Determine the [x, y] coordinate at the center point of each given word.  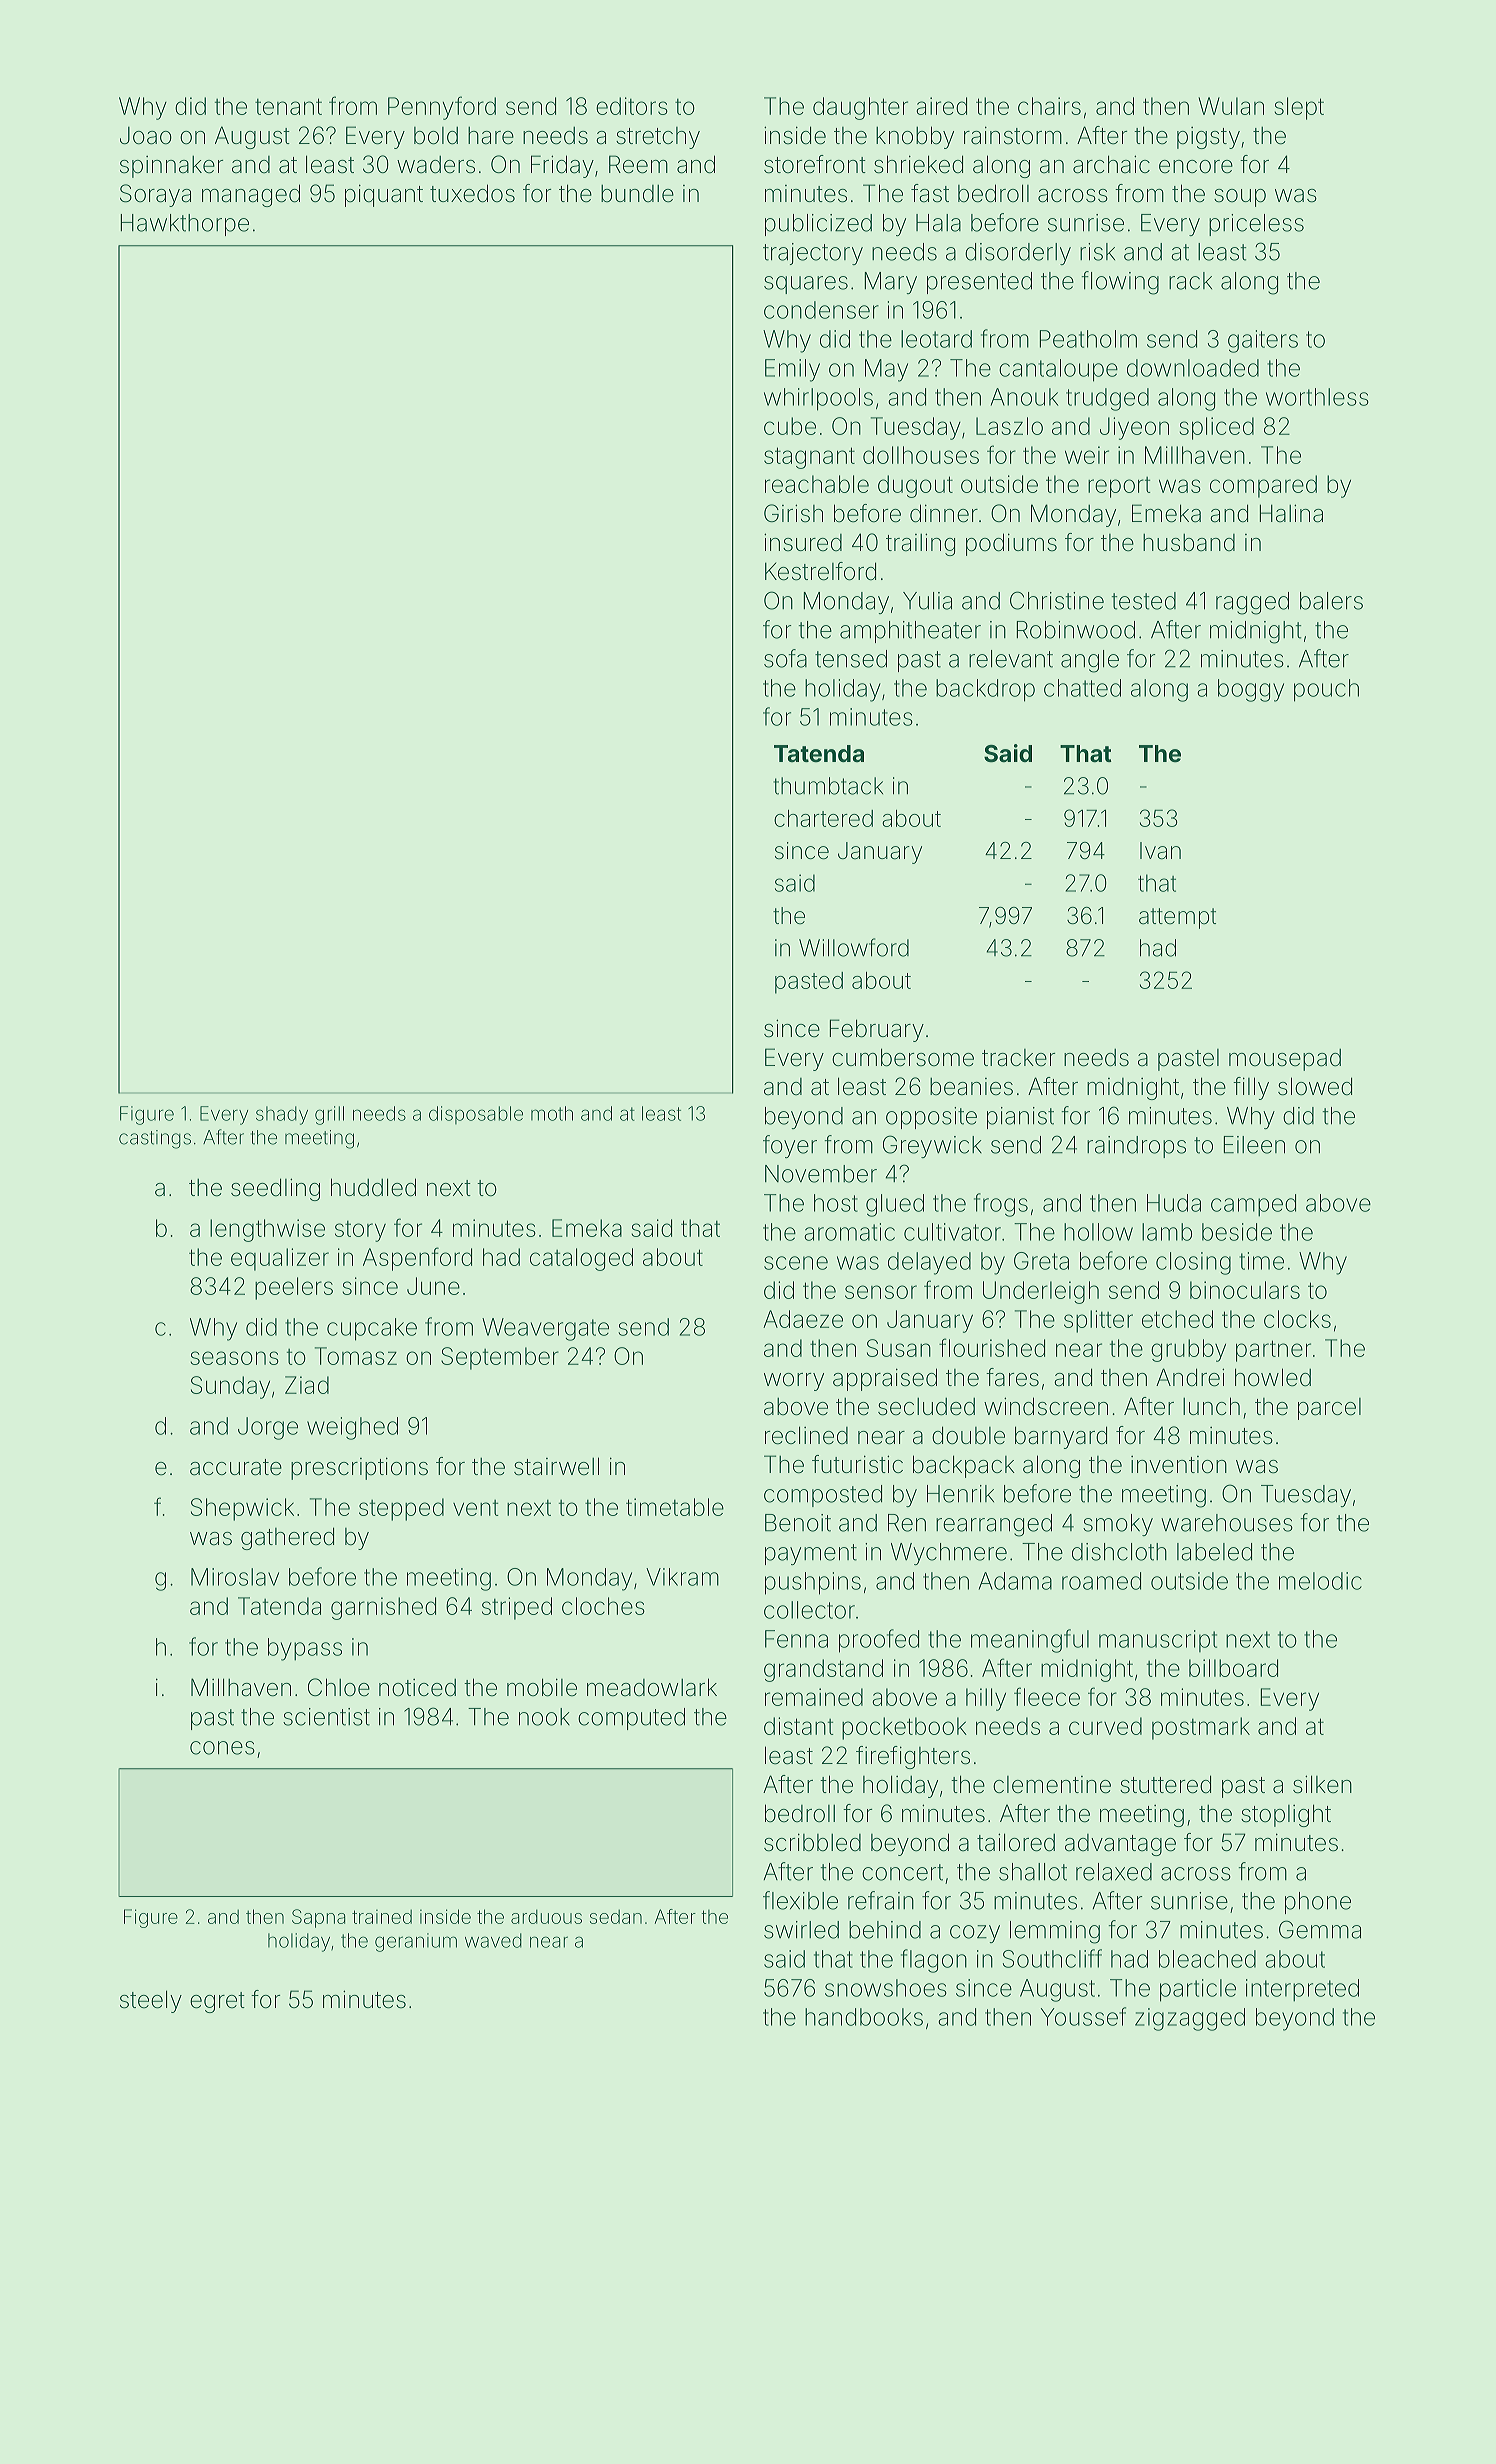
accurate [236, 1467]
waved [493, 1940]
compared [1263, 486]
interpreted [1302, 1990]
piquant [384, 195]
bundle [637, 194]
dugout [915, 486]
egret [217, 2002]
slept [1299, 108]
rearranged [994, 1525]
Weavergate [545, 1329]
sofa [785, 658]
